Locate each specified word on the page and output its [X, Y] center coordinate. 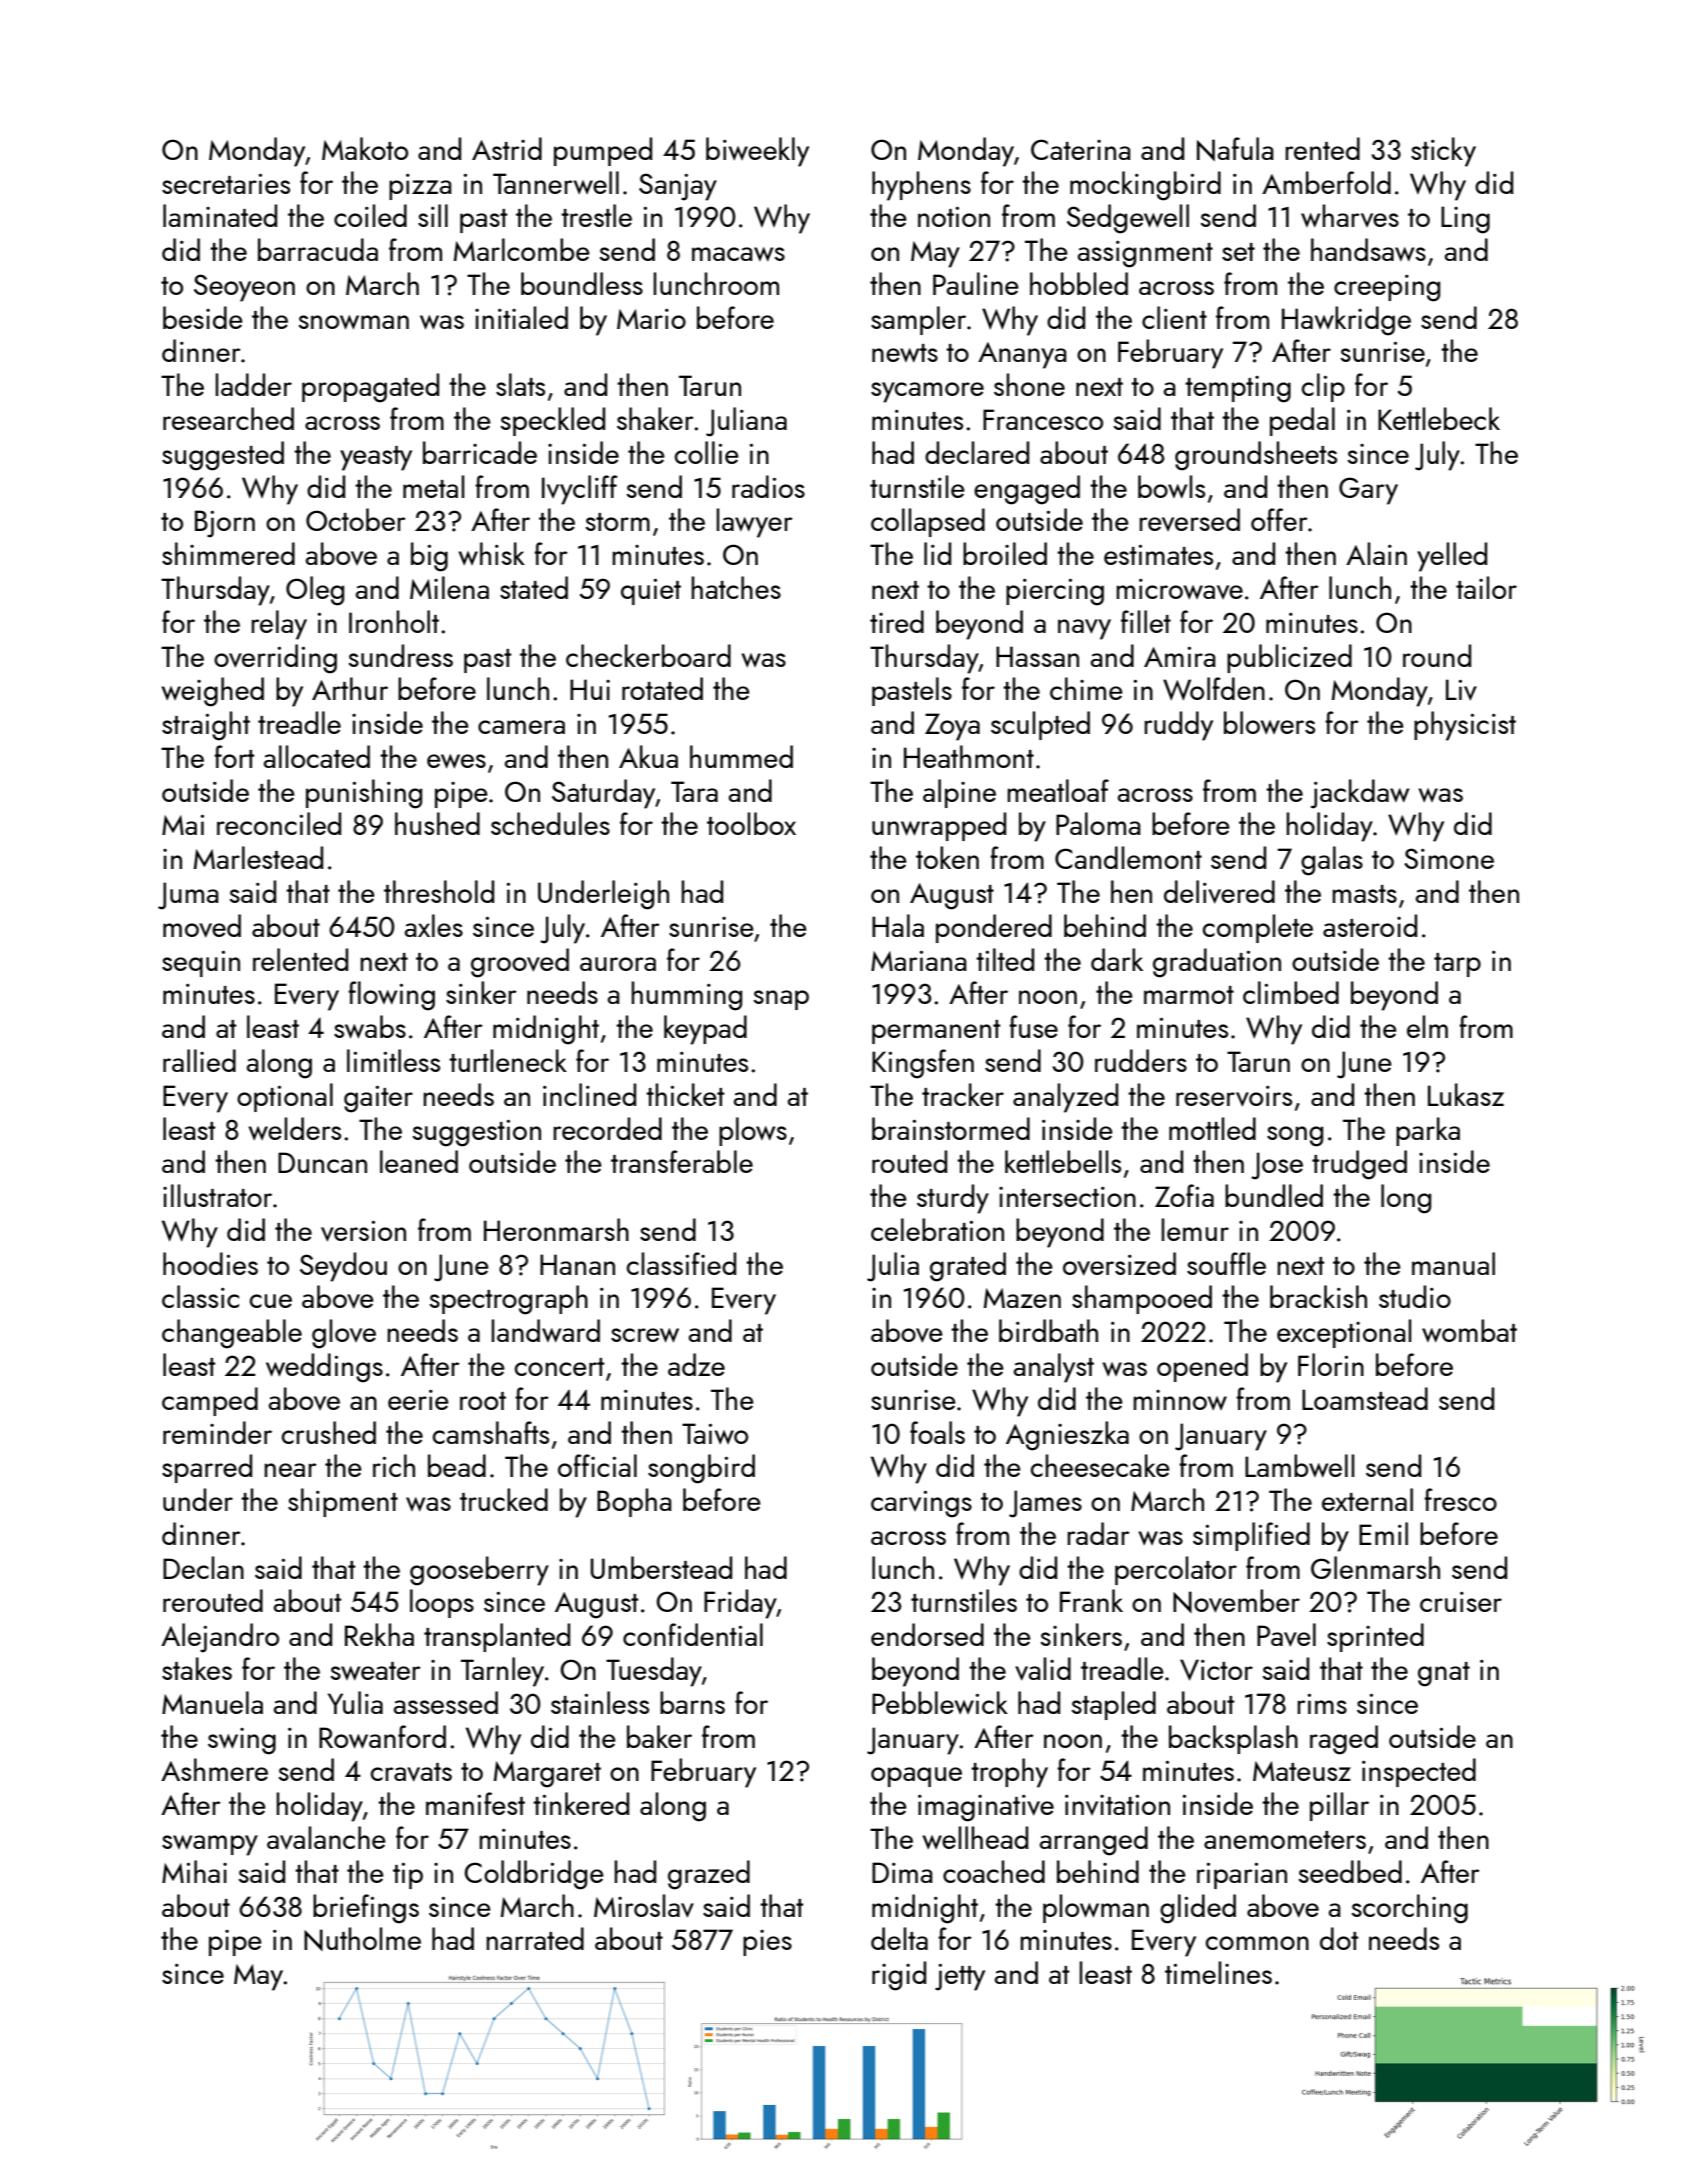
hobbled [1079, 283]
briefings [366, 1909]
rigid [899, 1976]
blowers [1269, 722]
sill [433, 215]
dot [1339, 1938]
